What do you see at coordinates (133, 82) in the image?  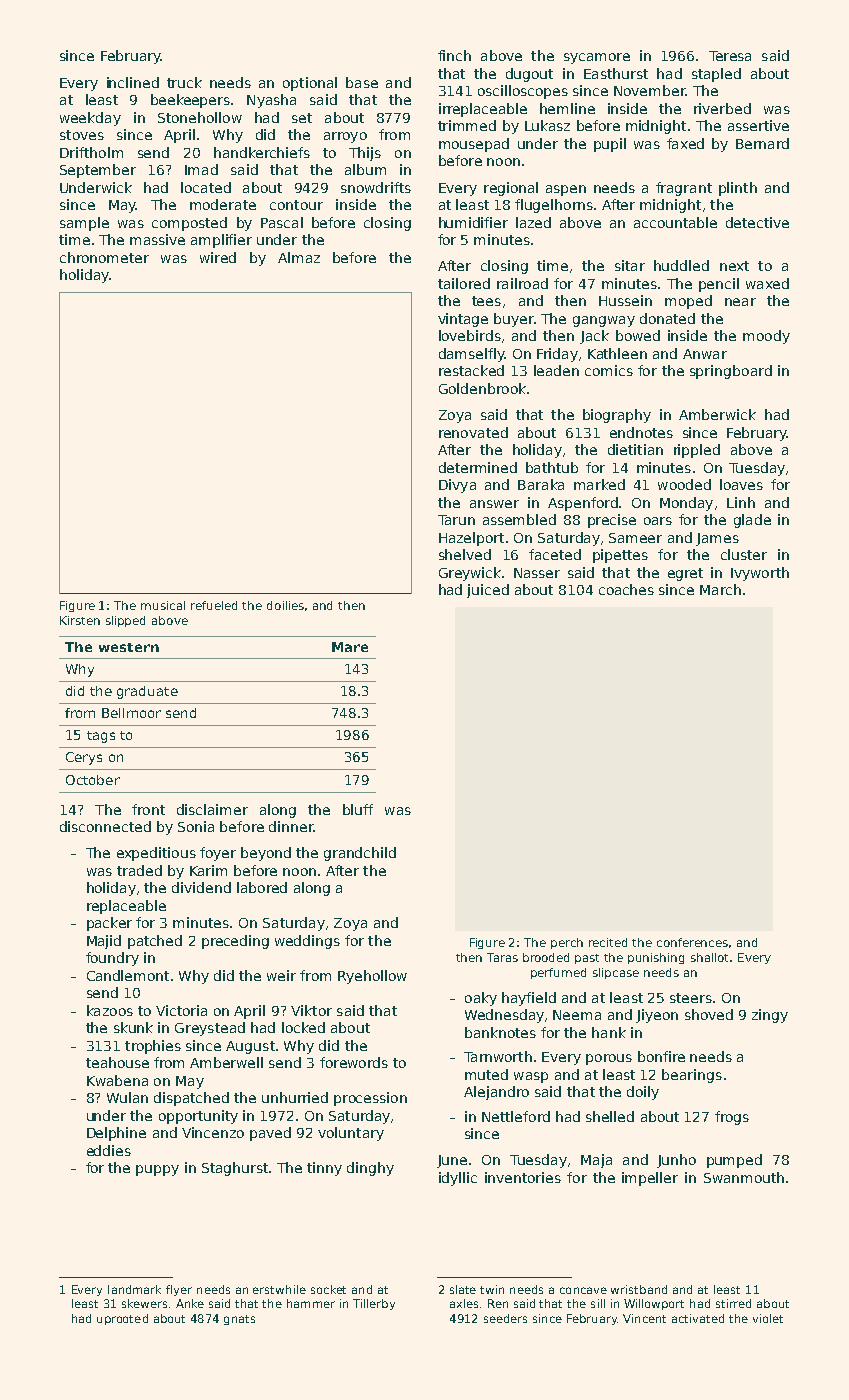 I see `inclined` at bounding box center [133, 82].
